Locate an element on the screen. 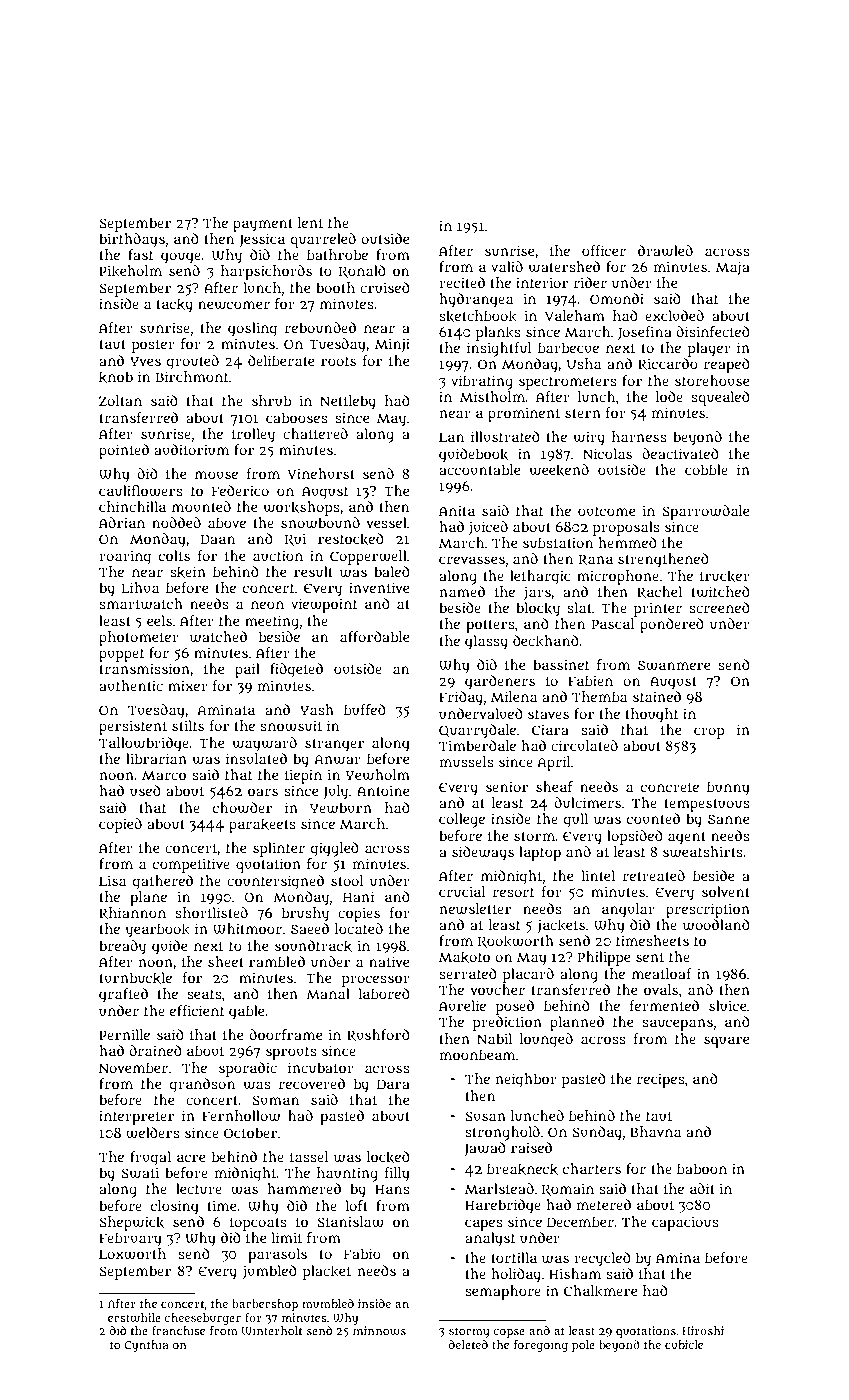 The height and width of the screenshot is (1400, 849). Pascal is located at coordinates (613, 623).
